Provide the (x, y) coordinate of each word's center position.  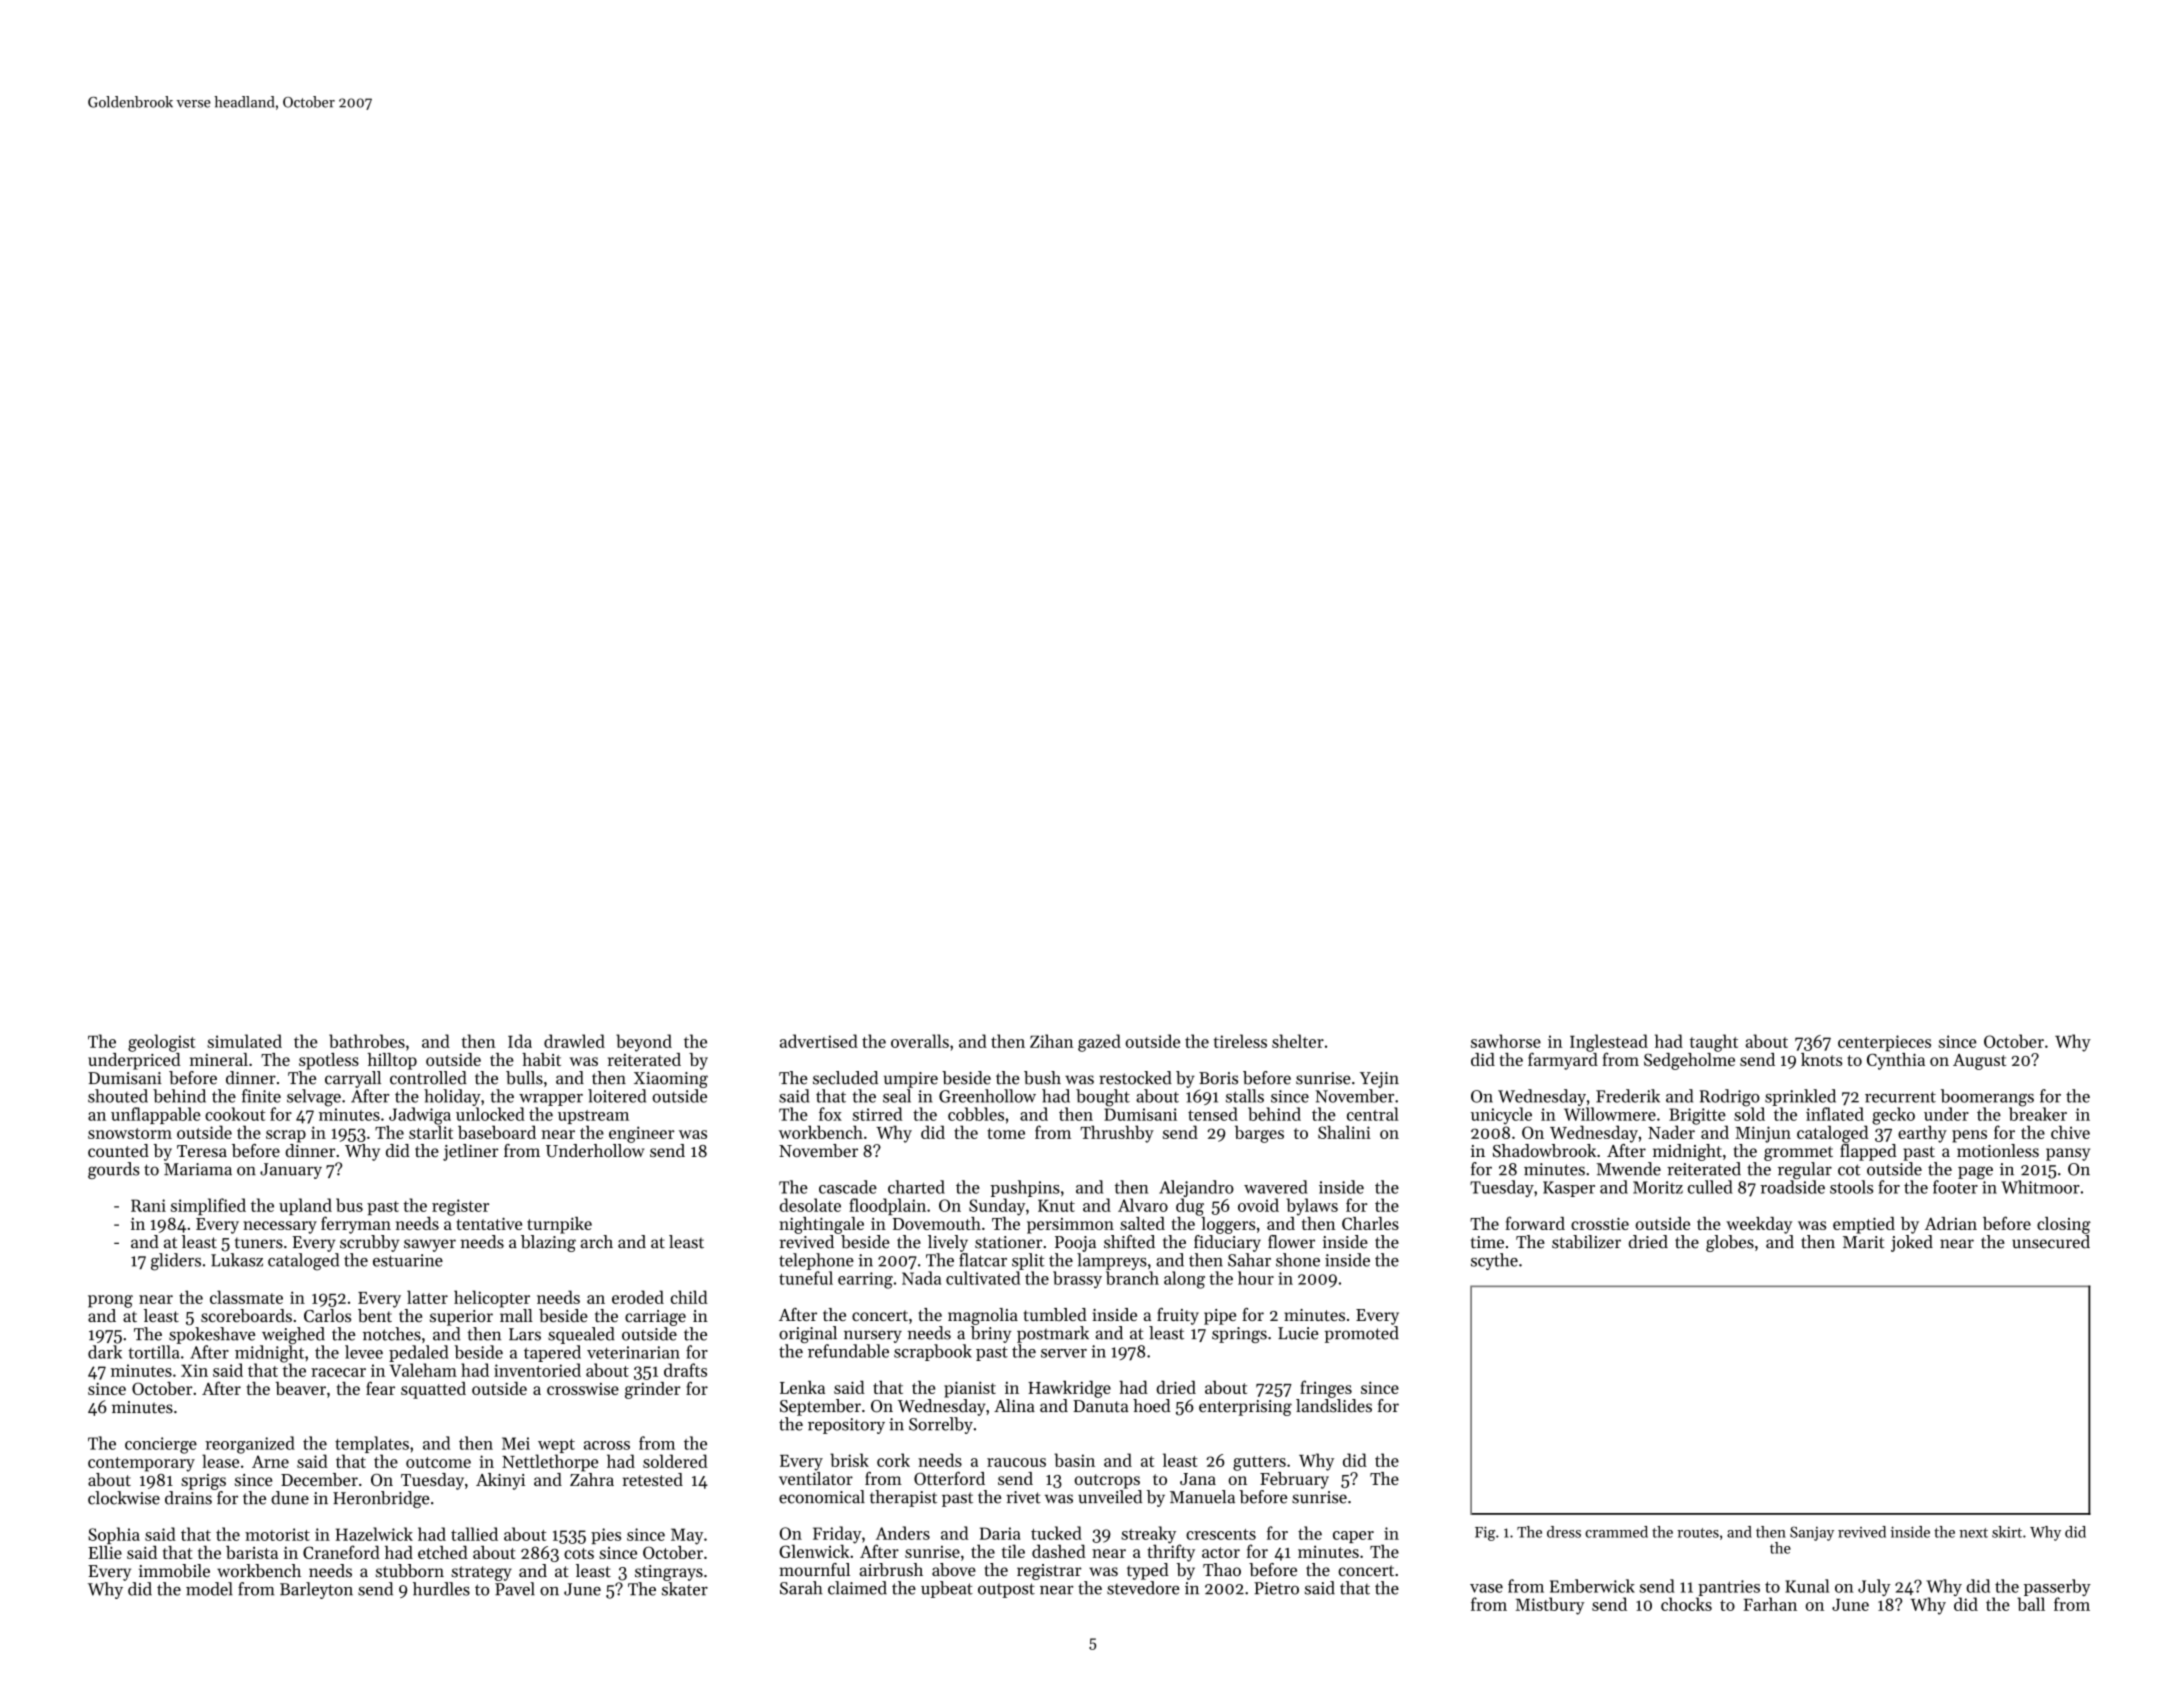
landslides (1334, 1406)
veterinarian (633, 1352)
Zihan (1052, 1041)
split (1028, 1261)
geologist (161, 1043)
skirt (2007, 1532)
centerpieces (1884, 1043)
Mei (516, 1443)
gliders (176, 1262)
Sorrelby (941, 1425)
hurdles (441, 1589)
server (1064, 1353)
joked (1912, 1243)
